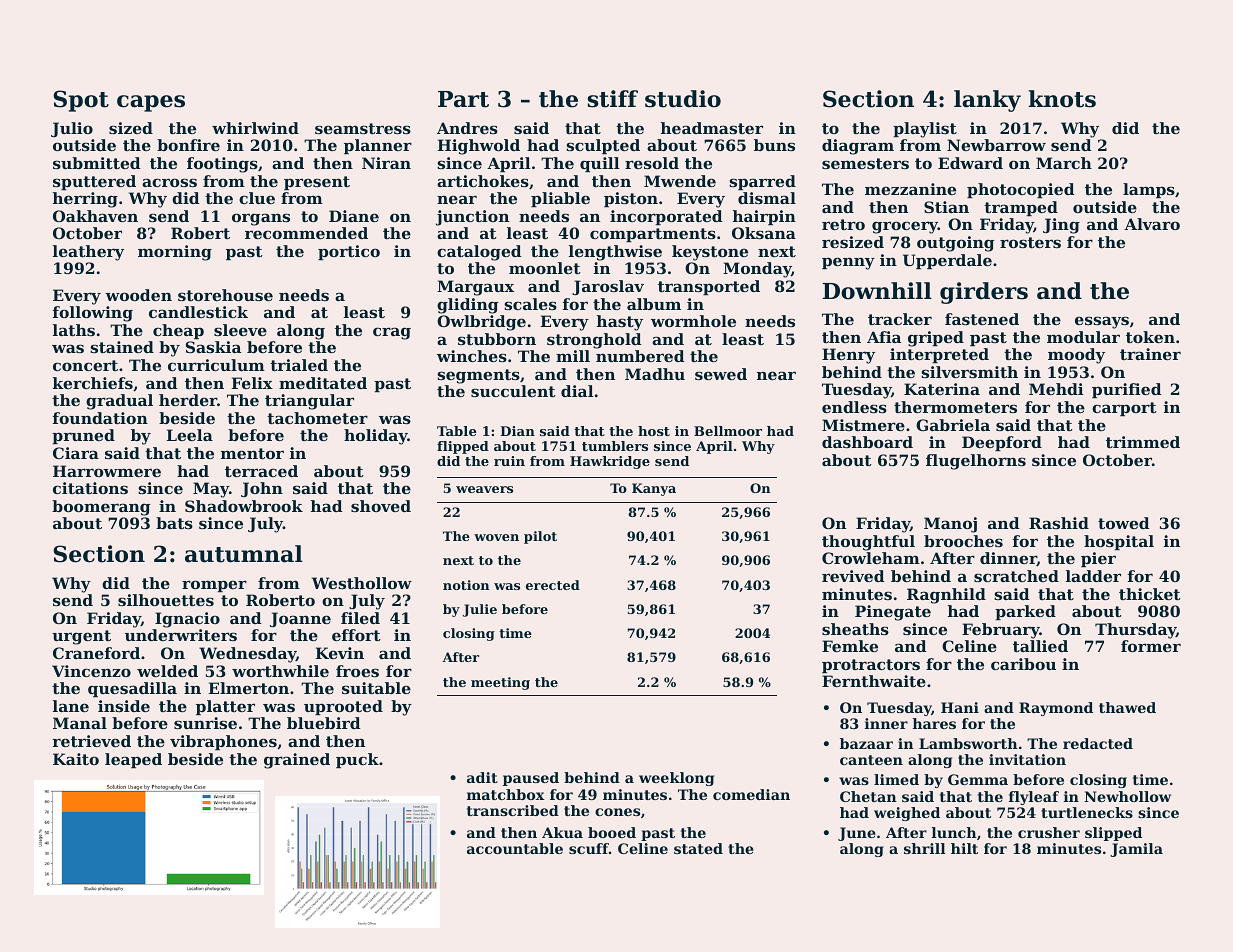  I want to click on bats, so click(174, 523).
